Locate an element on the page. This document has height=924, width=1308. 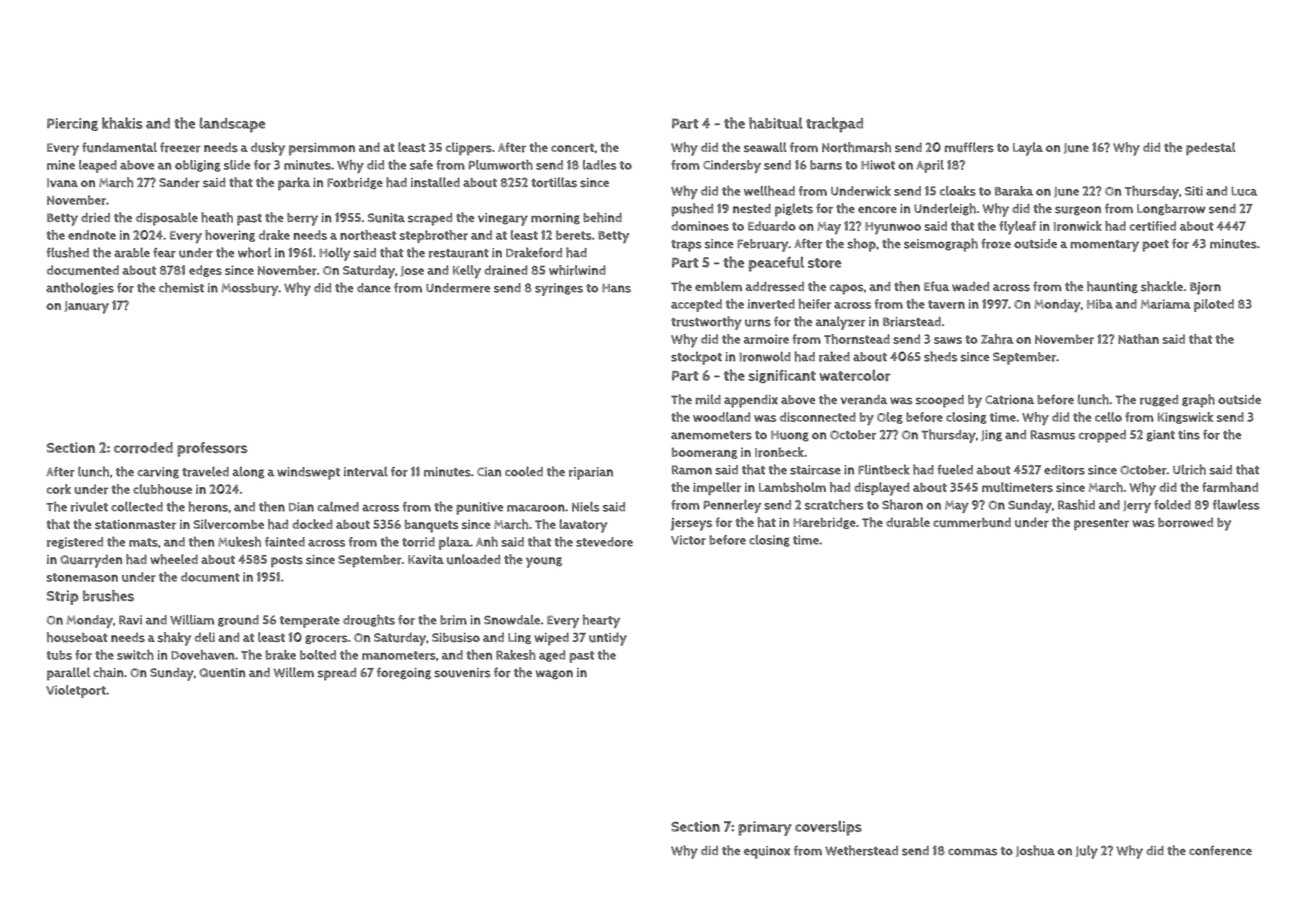
hearty is located at coordinates (601, 621).
